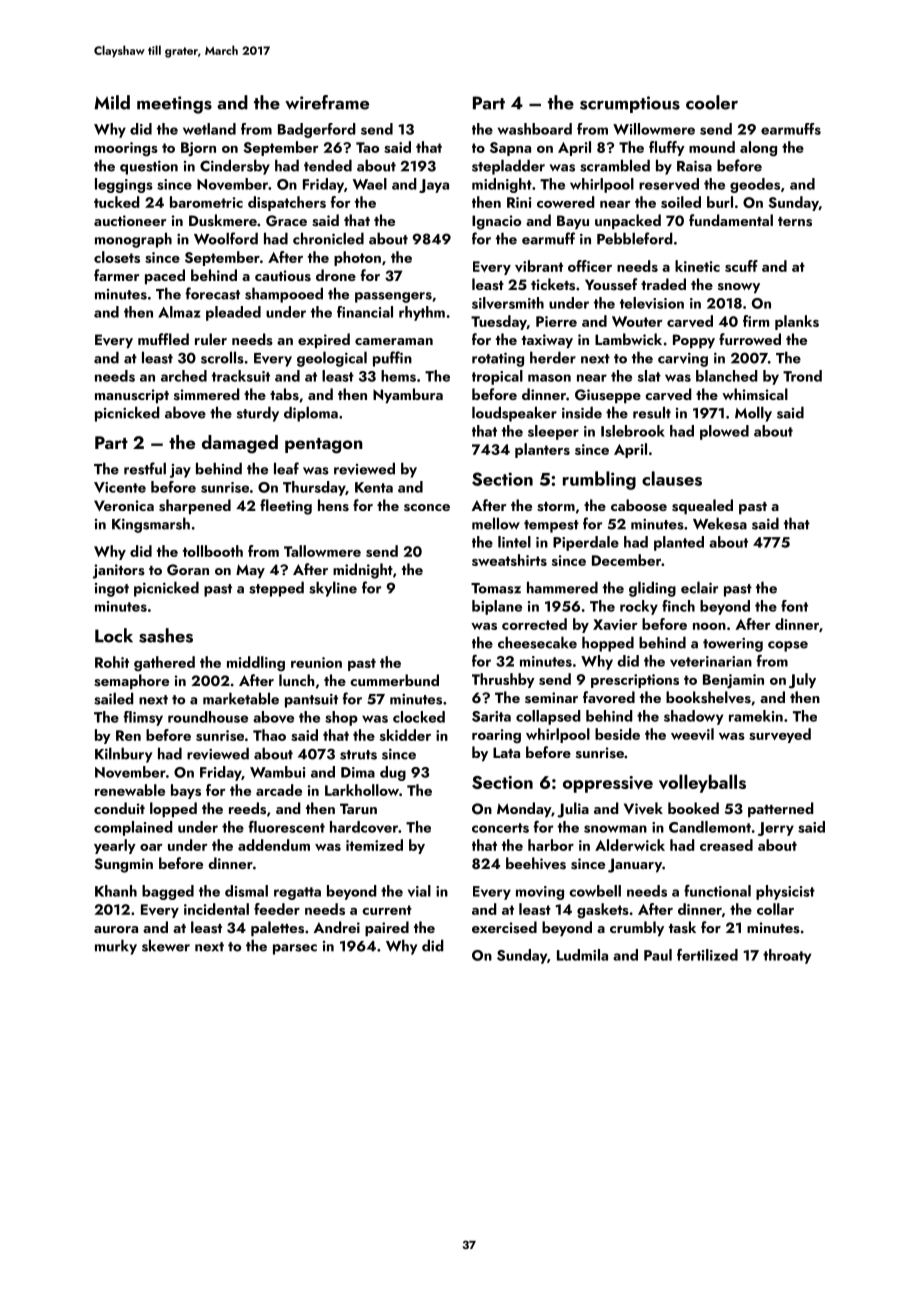  What do you see at coordinates (755, 394) in the screenshot?
I see `whimsical` at bounding box center [755, 394].
